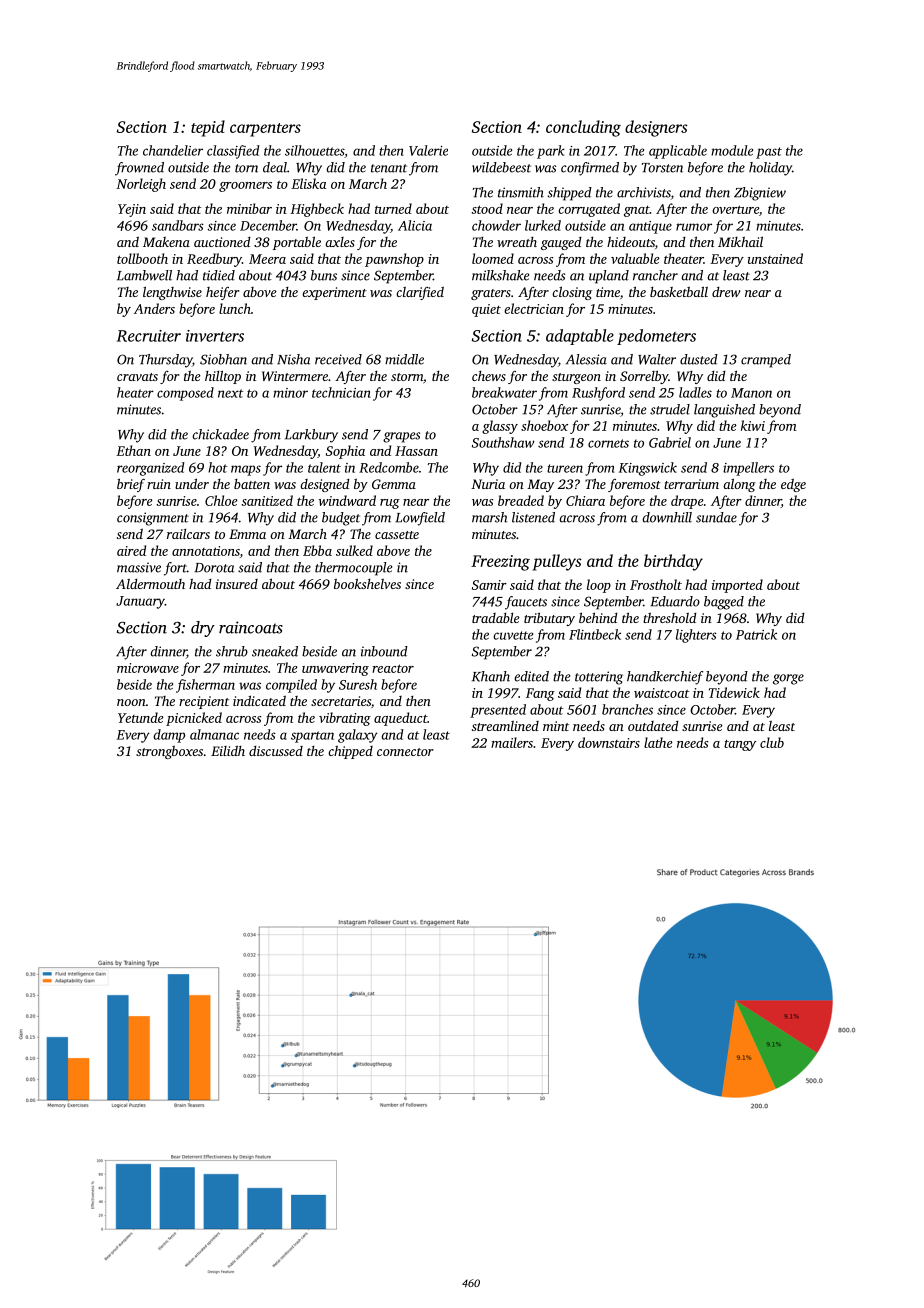 The image size is (924, 1308). Describe the element at coordinates (740, 745) in the screenshot. I see `tangy` at that location.
